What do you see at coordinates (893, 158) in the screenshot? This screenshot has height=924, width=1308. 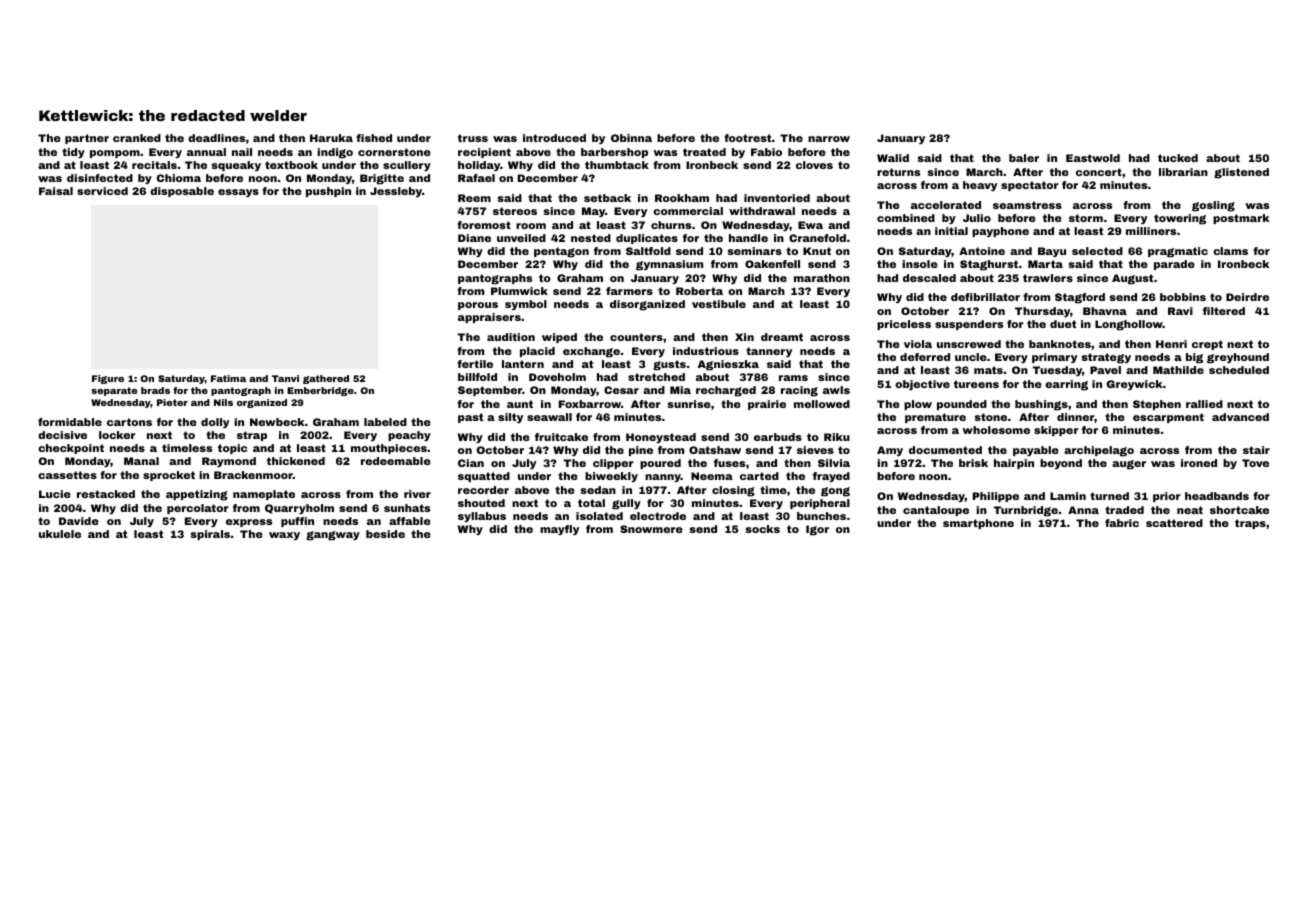 I see `Walid` at bounding box center [893, 158].
